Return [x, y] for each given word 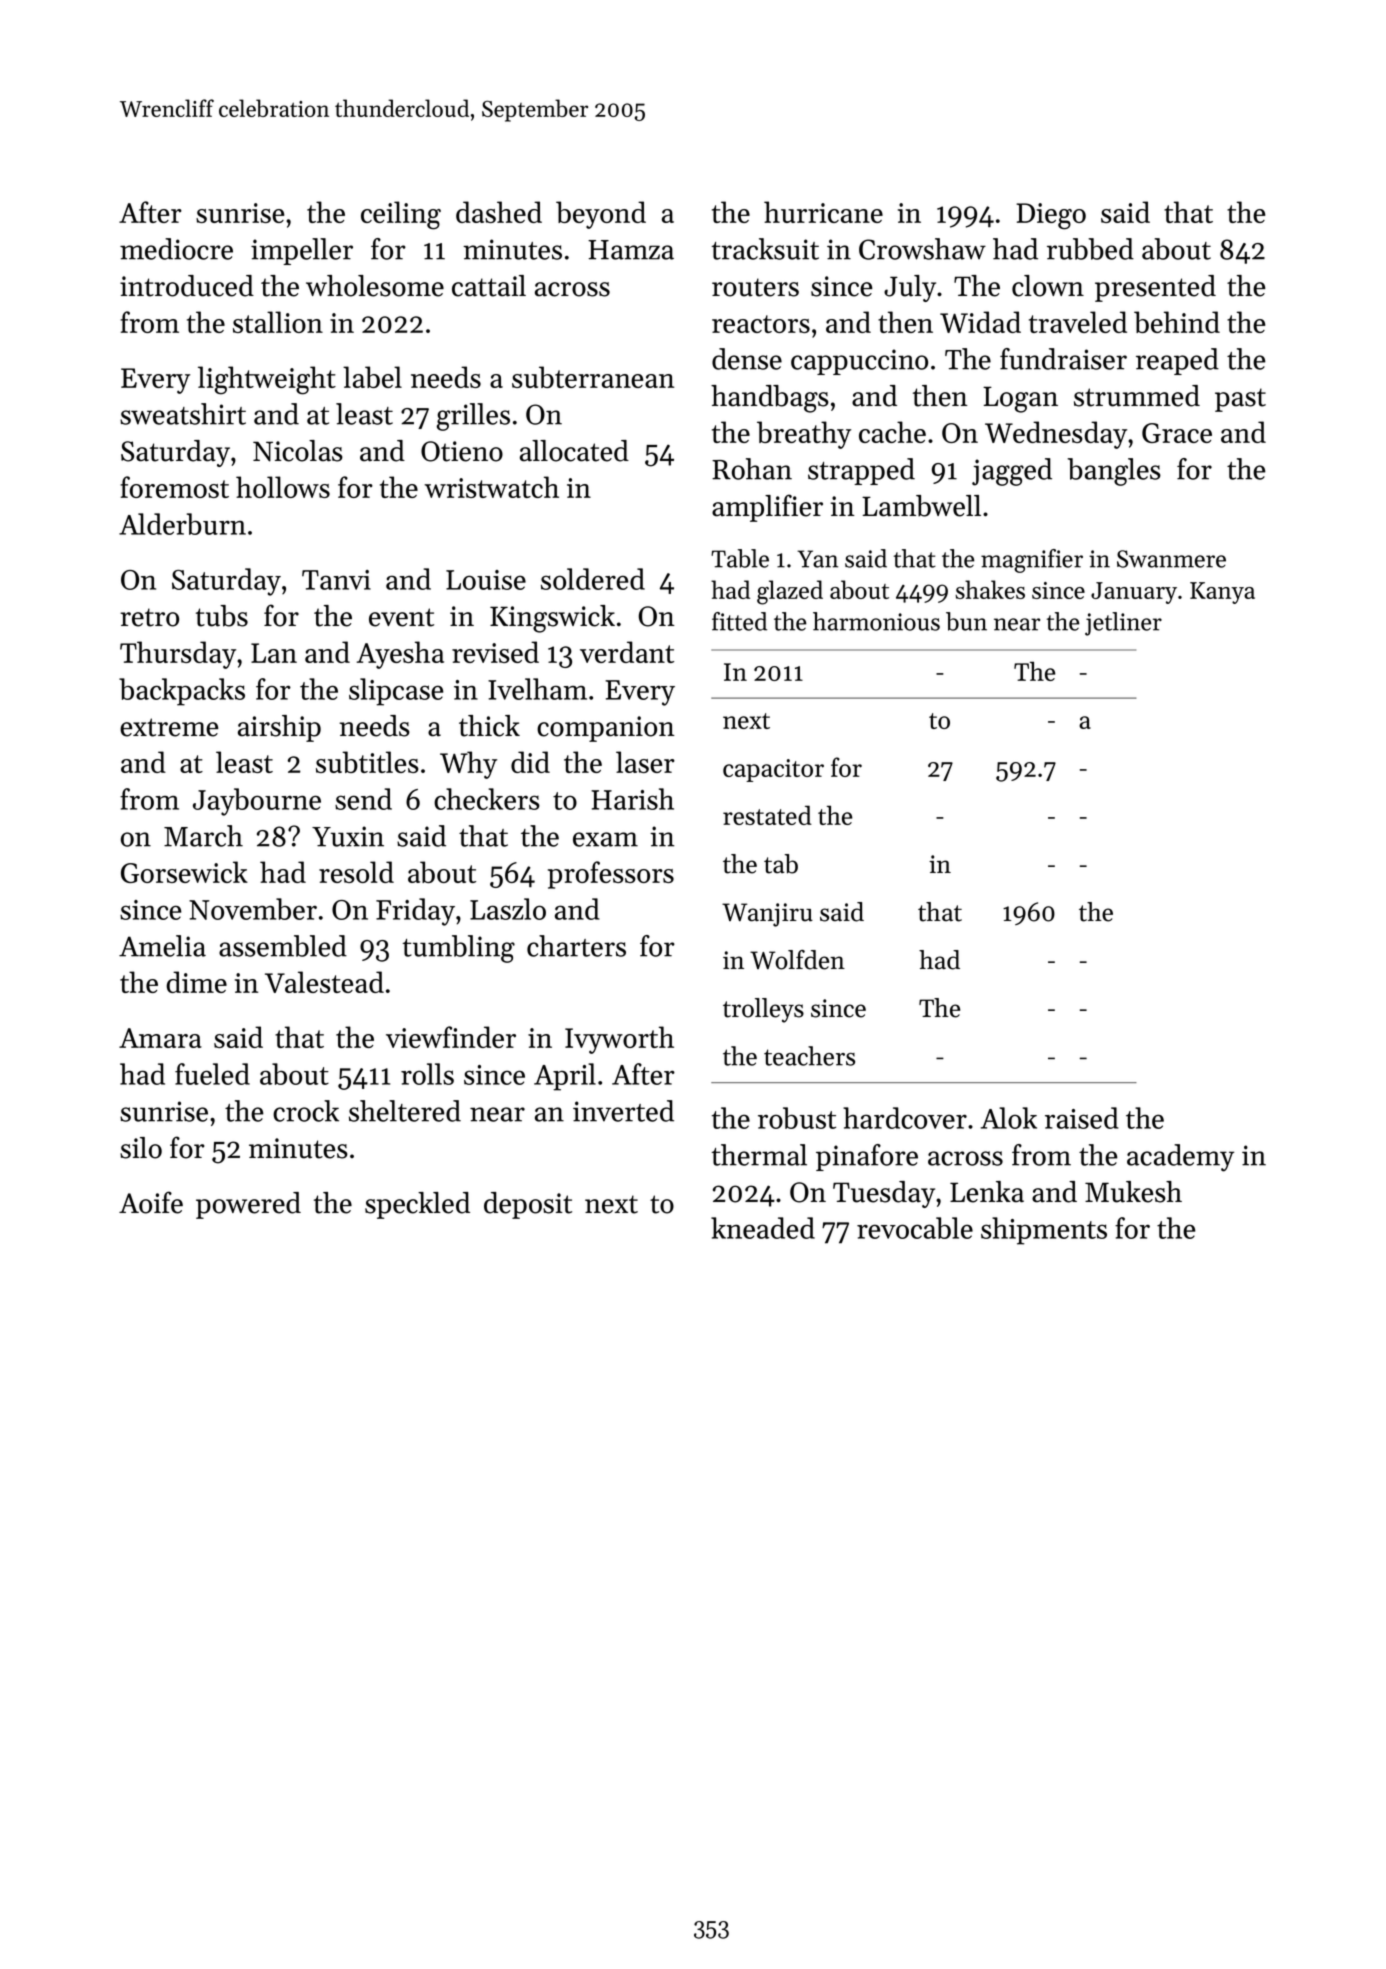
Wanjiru [767, 915]
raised [1082, 1118]
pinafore [867, 1157]
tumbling [459, 949]
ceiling [401, 215]
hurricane [823, 212]
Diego [1051, 216]
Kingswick [552, 619]
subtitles [367, 762]
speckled [417, 1205]
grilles [473, 417]
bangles [1114, 472]
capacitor [773, 770]
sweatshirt [183, 414]
